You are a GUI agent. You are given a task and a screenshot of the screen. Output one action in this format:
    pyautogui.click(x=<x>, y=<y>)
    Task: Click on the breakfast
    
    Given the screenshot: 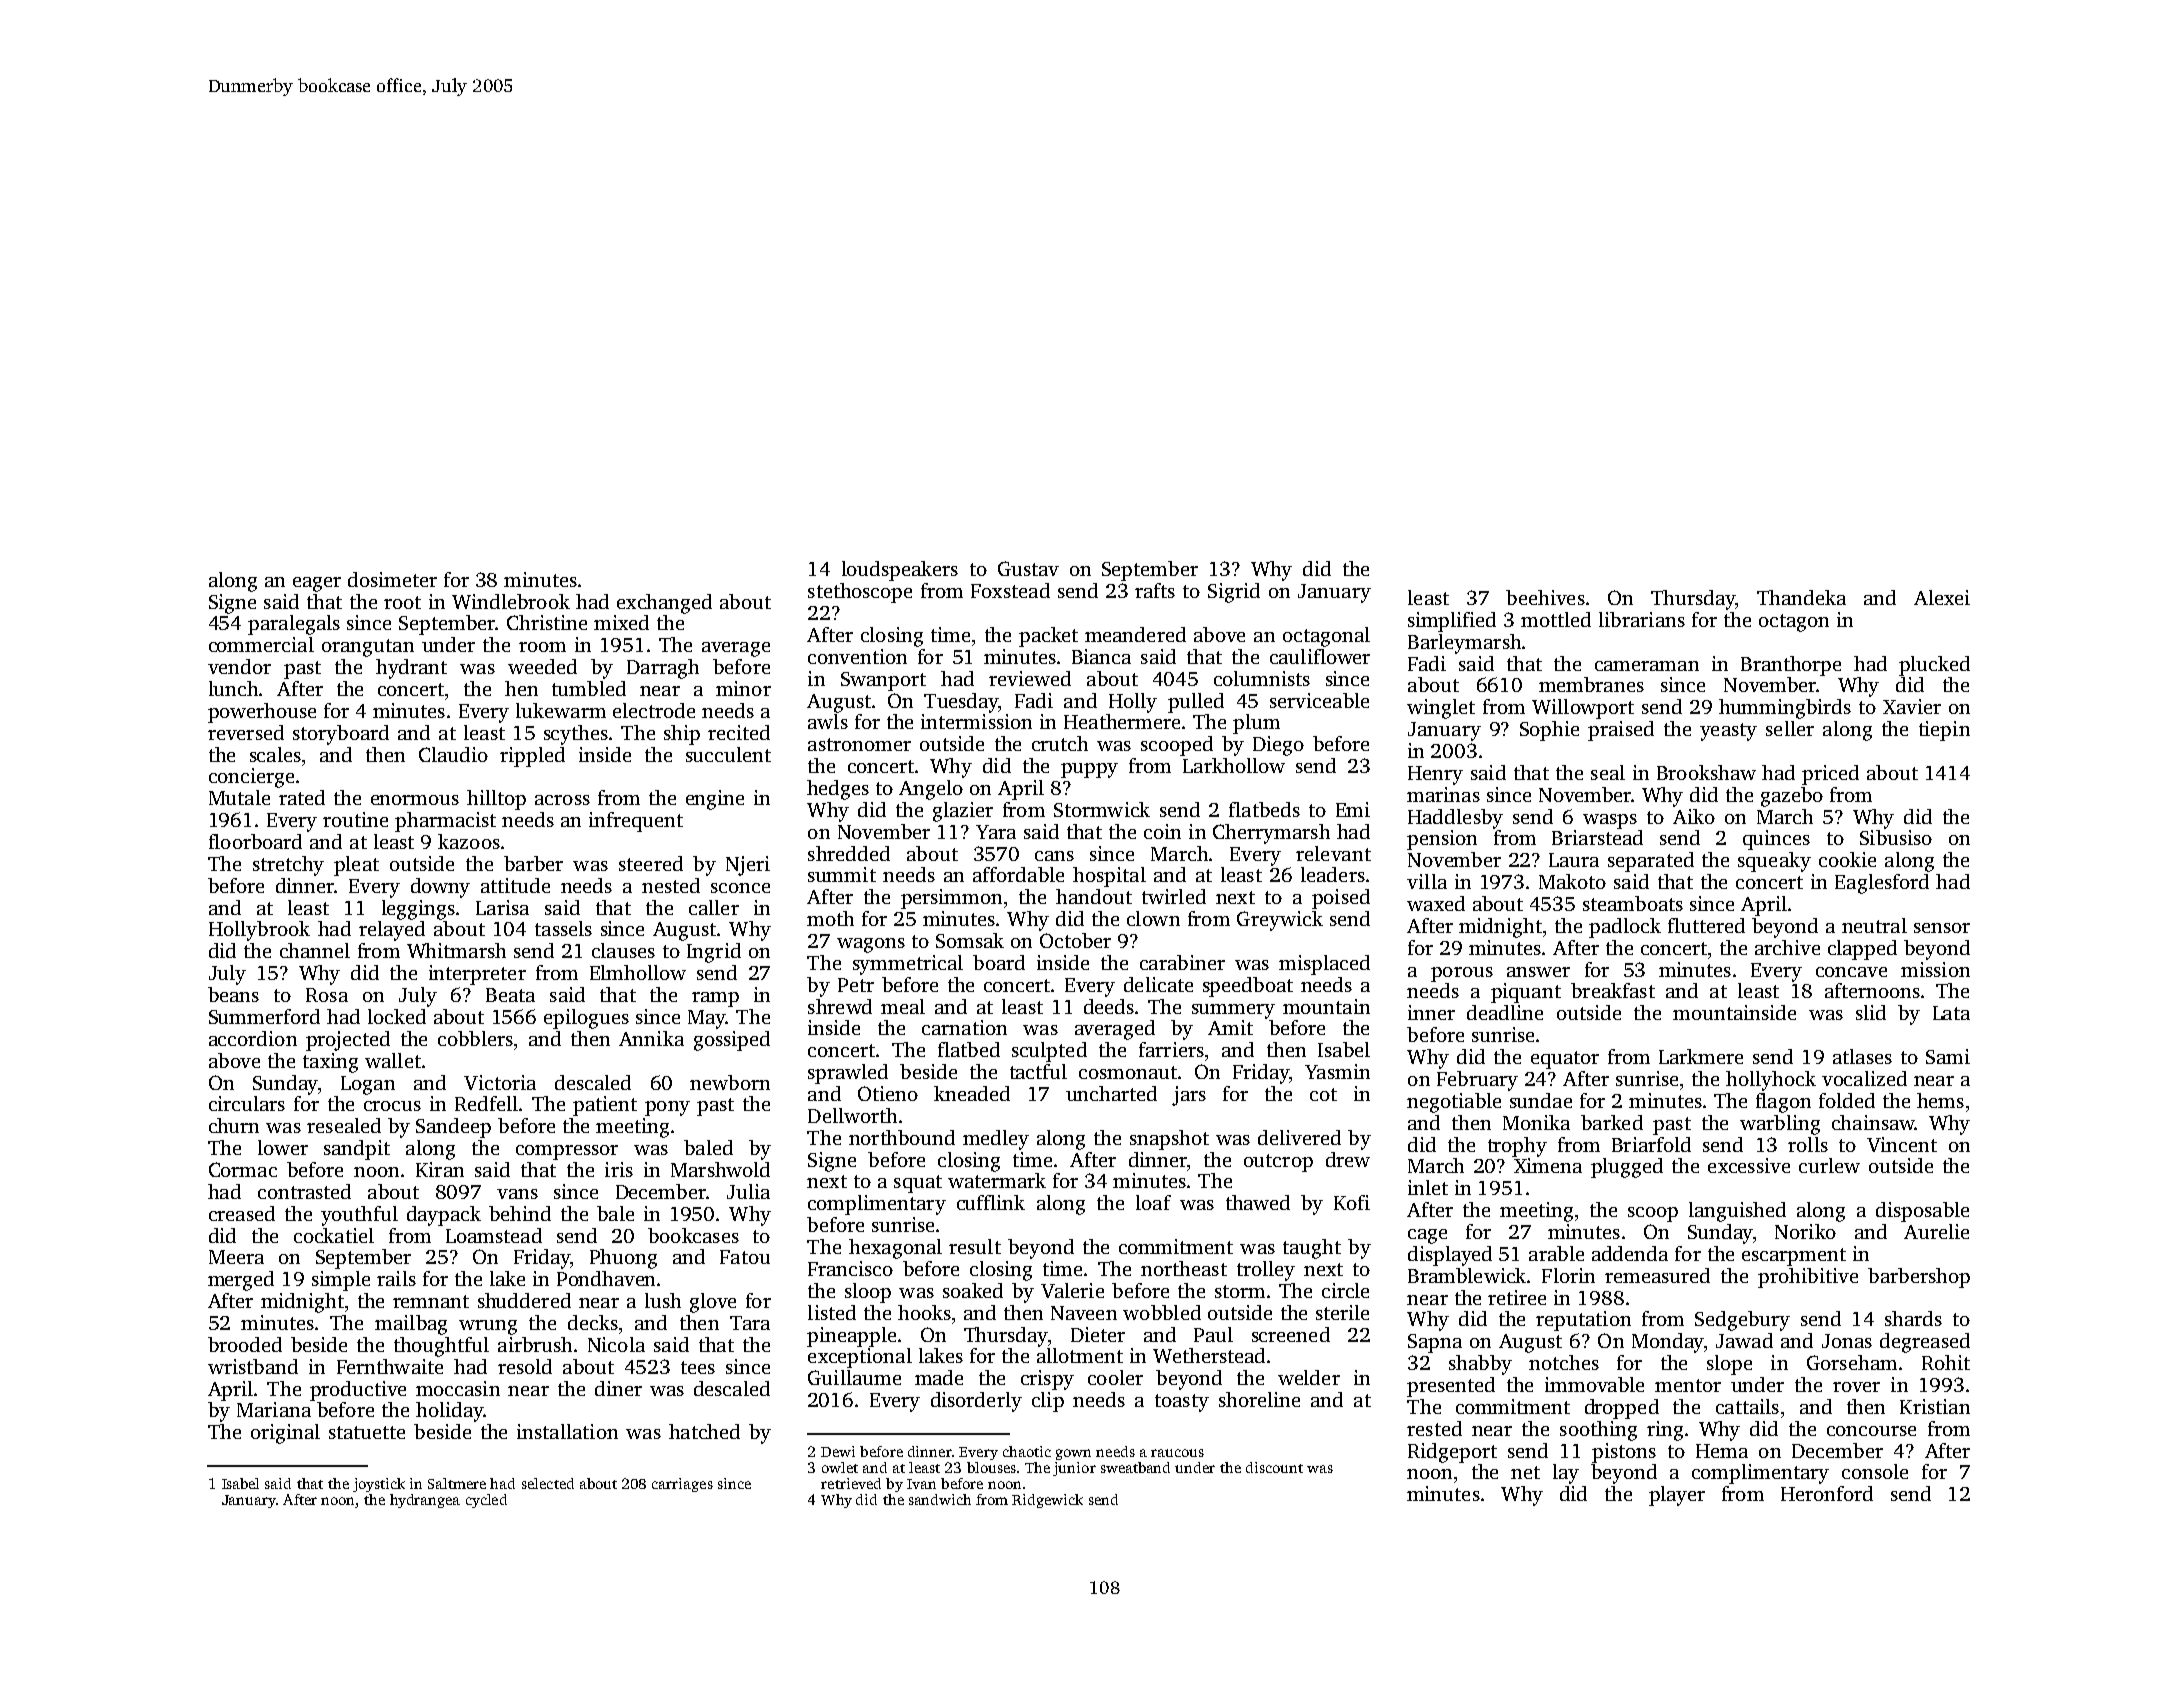 What is the action you would take?
    pyautogui.click(x=1613, y=990)
